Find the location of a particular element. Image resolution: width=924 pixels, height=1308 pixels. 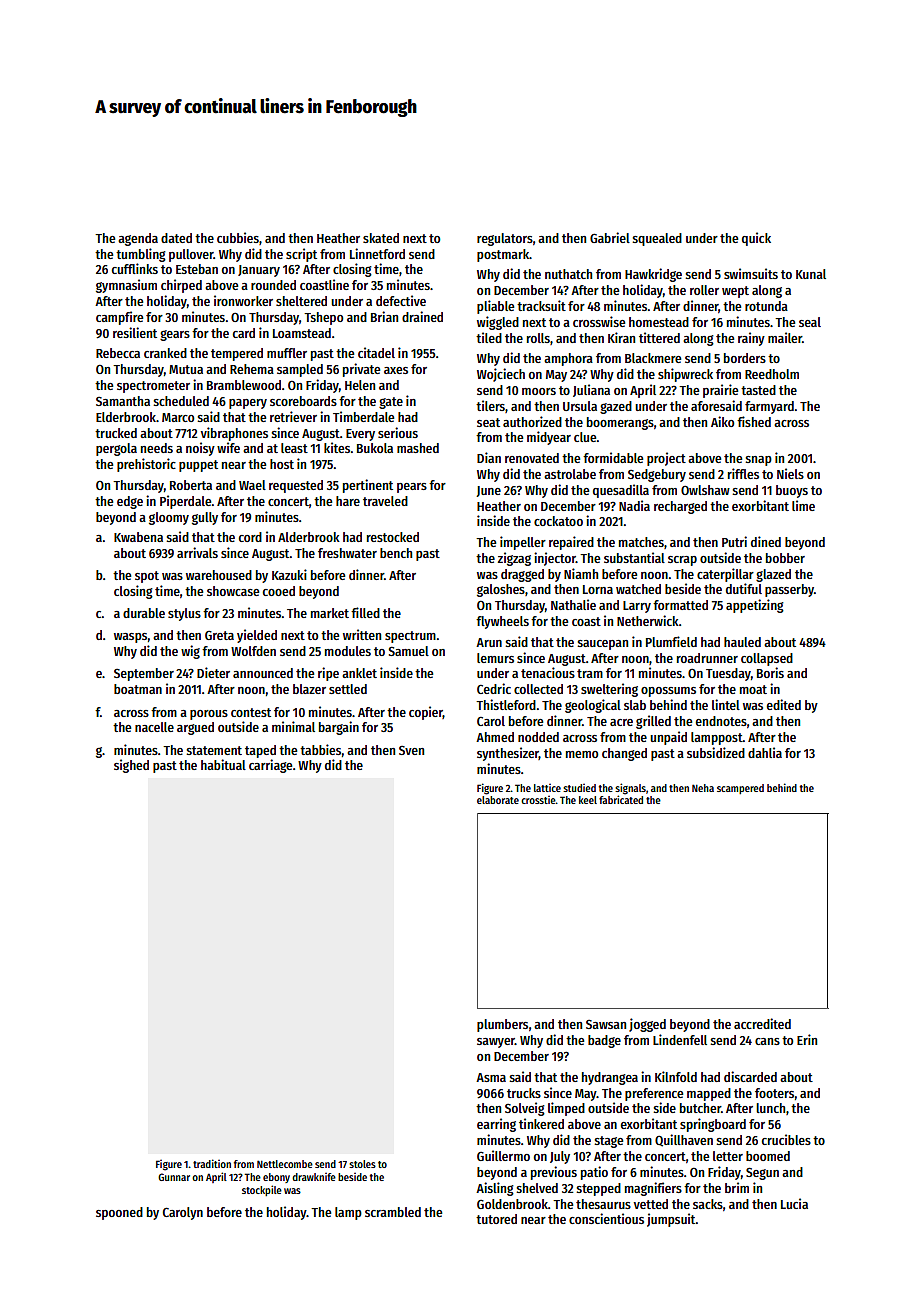

elaborate is located at coordinates (498, 800).
